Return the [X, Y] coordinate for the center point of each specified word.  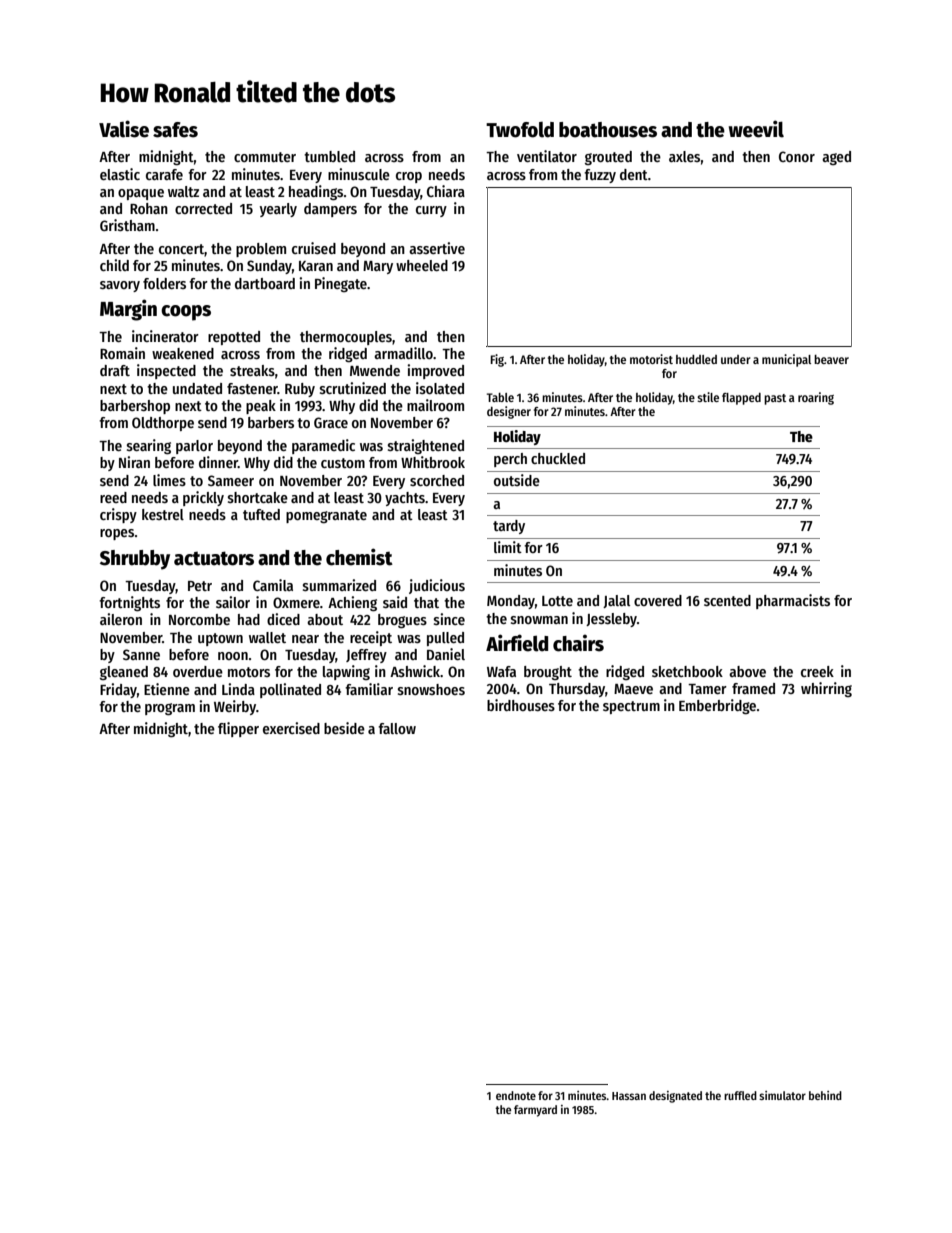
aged [836, 158]
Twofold [520, 130]
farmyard [535, 1111]
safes [175, 130]
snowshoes [431, 689]
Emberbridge [717, 706]
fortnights [129, 603]
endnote [516, 1095]
